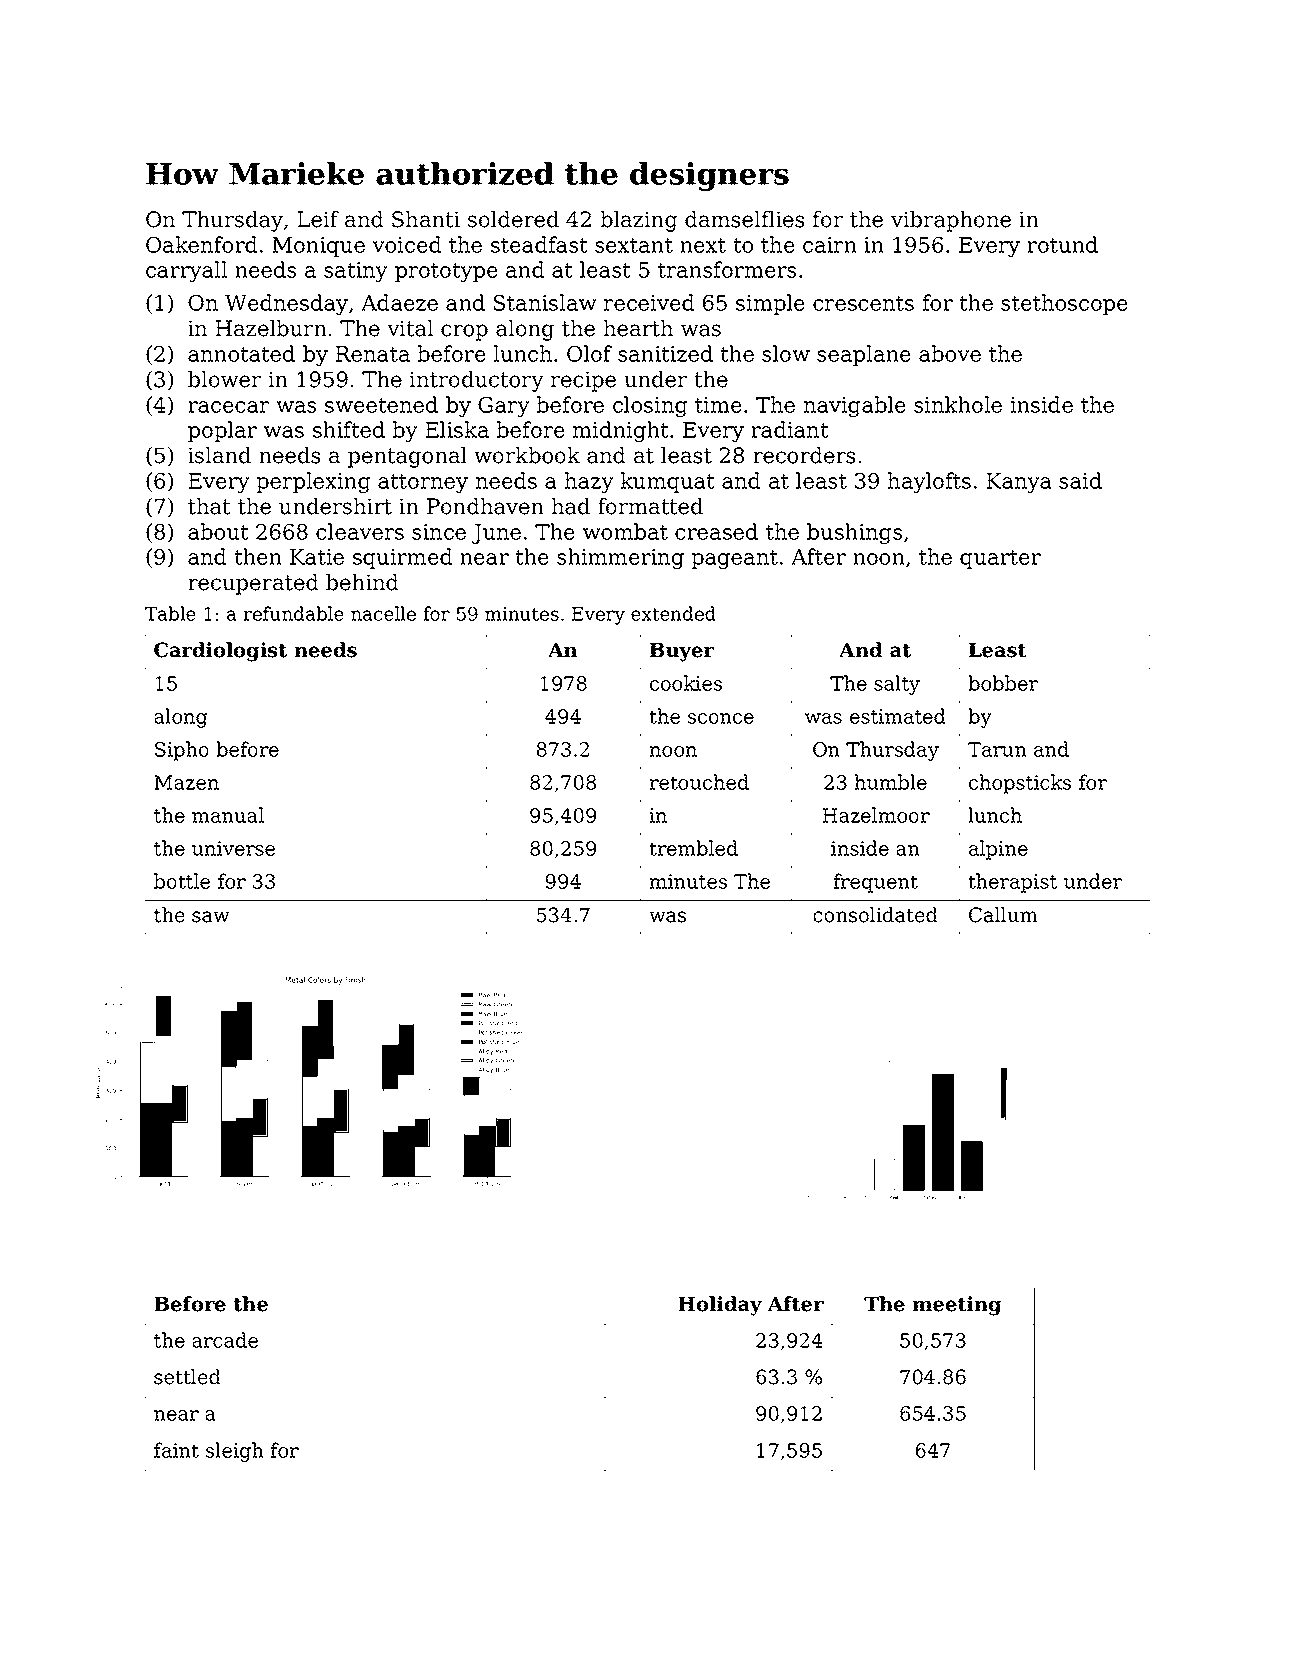 This document has width=1295, height=1676. What do you see at coordinates (182, 751) in the document?
I see `Sipho` at bounding box center [182, 751].
